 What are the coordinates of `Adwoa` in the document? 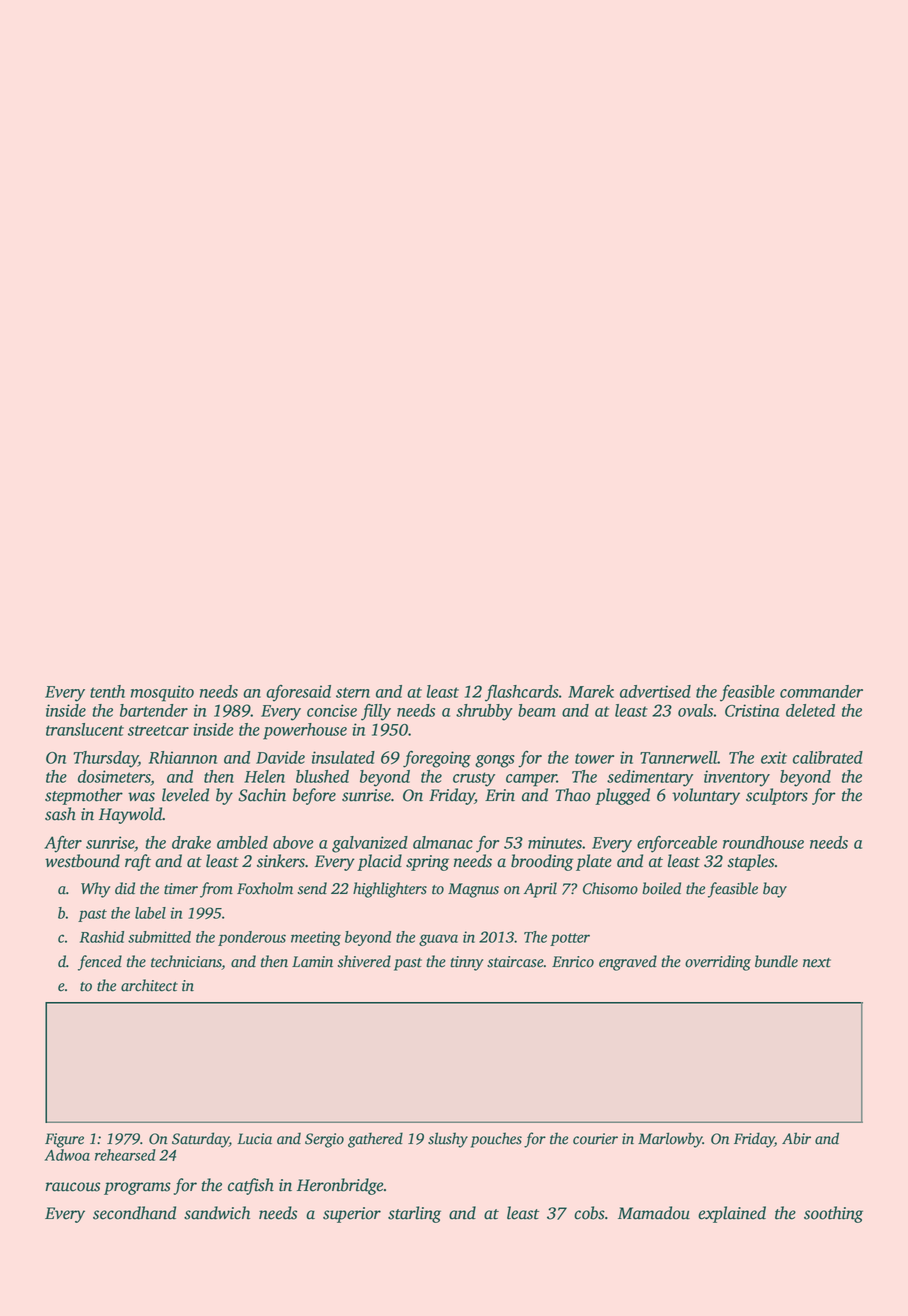 It's located at (67, 1155).
